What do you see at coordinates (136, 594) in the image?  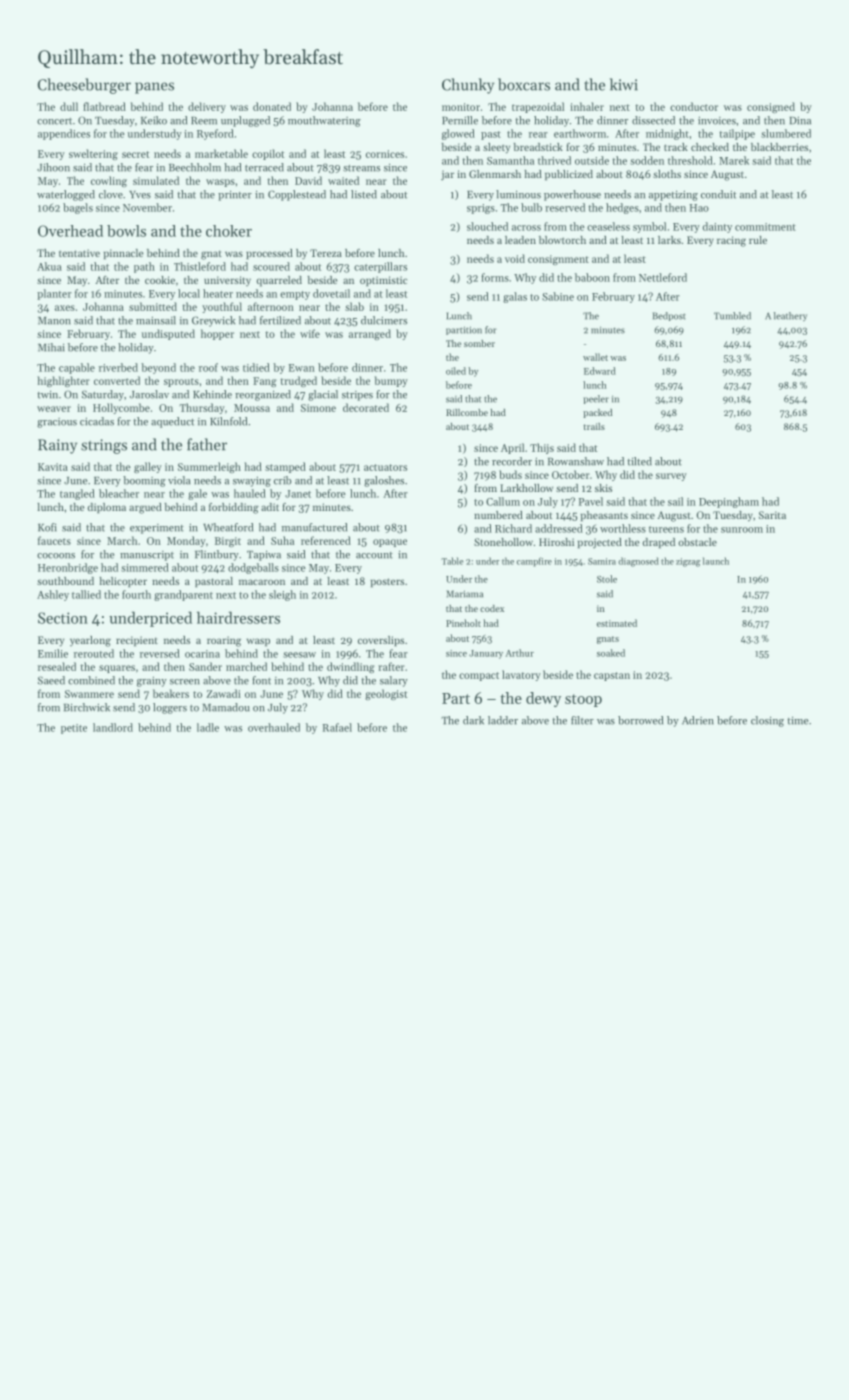 I see `fourth` at bounding box center [136, 594].
